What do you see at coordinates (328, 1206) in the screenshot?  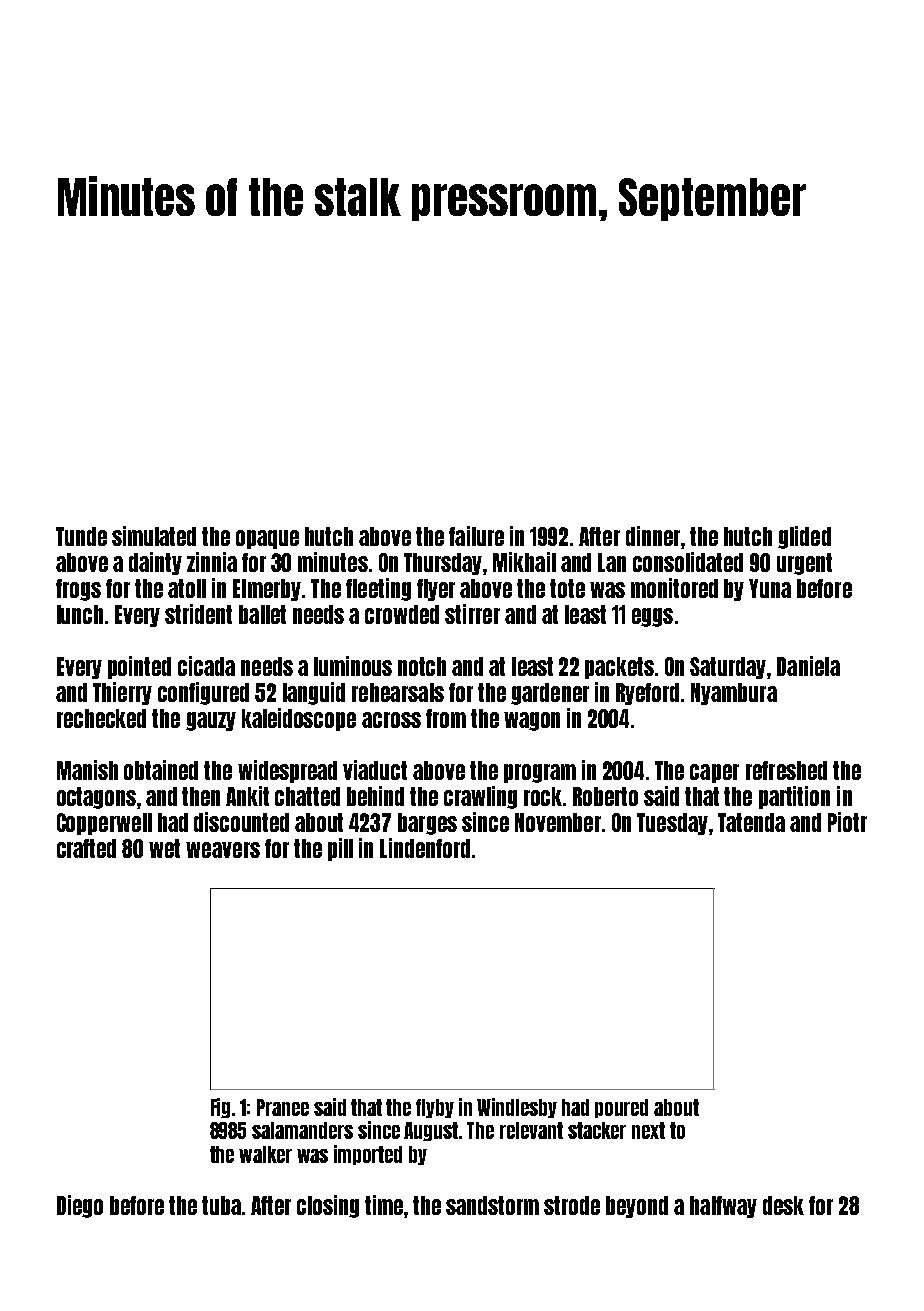 I see `closing` at bounding box center [328, 1206].
